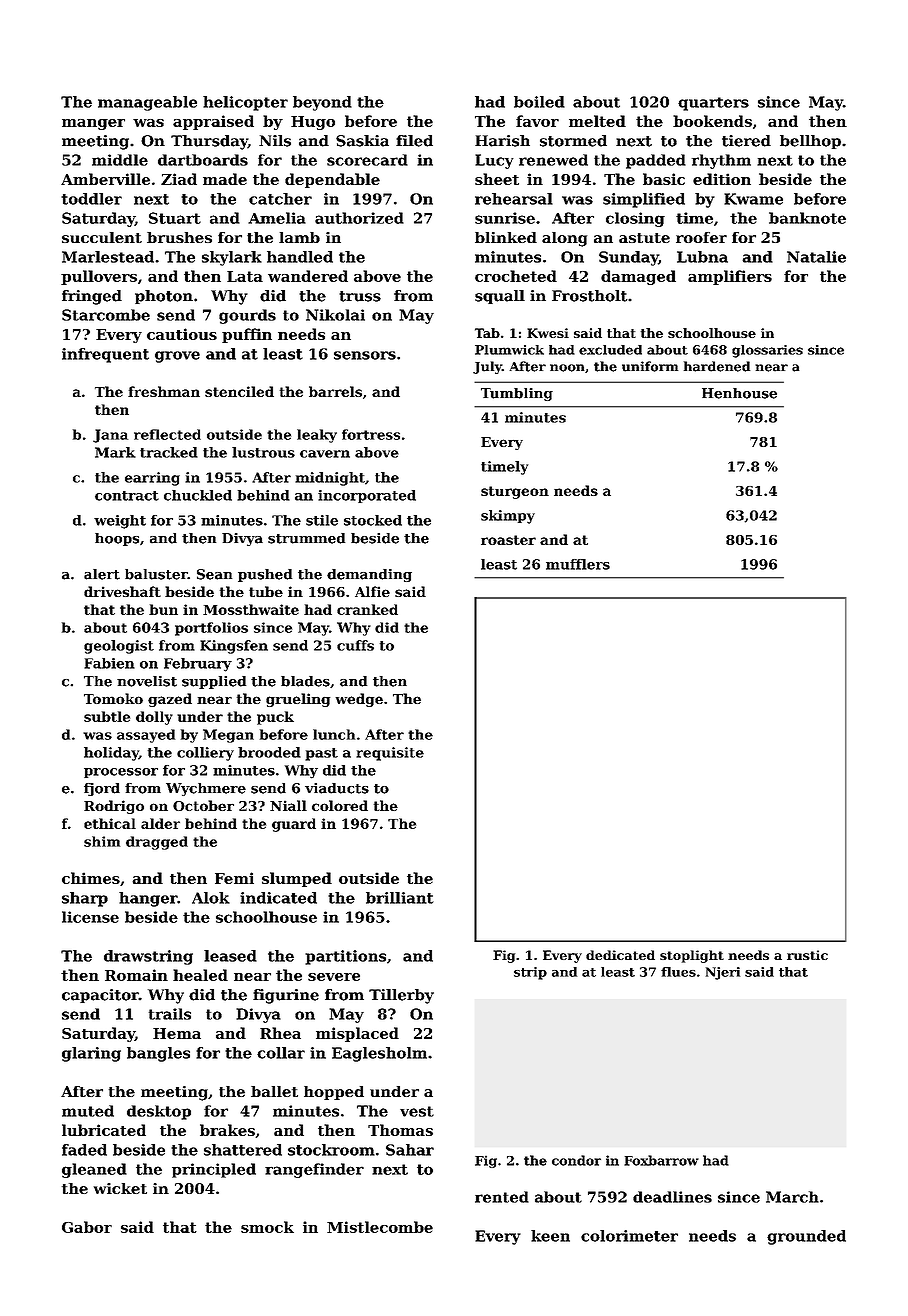 The image size is (908, 1316). I want to click on uniform, so click(650, 366).
